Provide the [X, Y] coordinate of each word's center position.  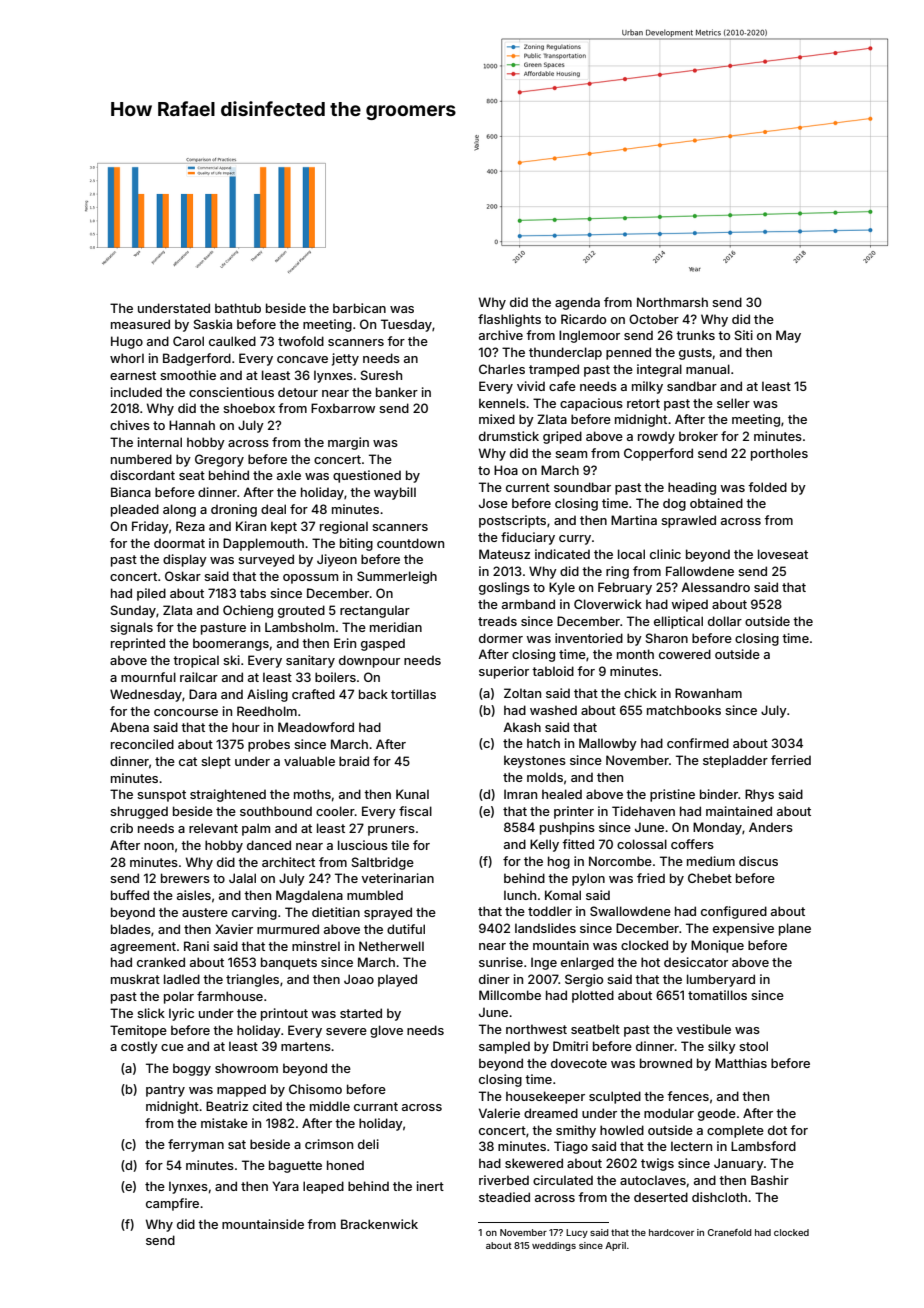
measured [140, 324]
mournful [148, 677]
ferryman [196, 1145]
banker [397, 392]
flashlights [509, 320]
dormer [501, 638]
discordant [142, 475]
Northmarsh [672, 302]
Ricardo [583, 319]
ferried [791, 760]
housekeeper [545, 1097]
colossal [642, 844]
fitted [578, 844]
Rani [196, 946]
